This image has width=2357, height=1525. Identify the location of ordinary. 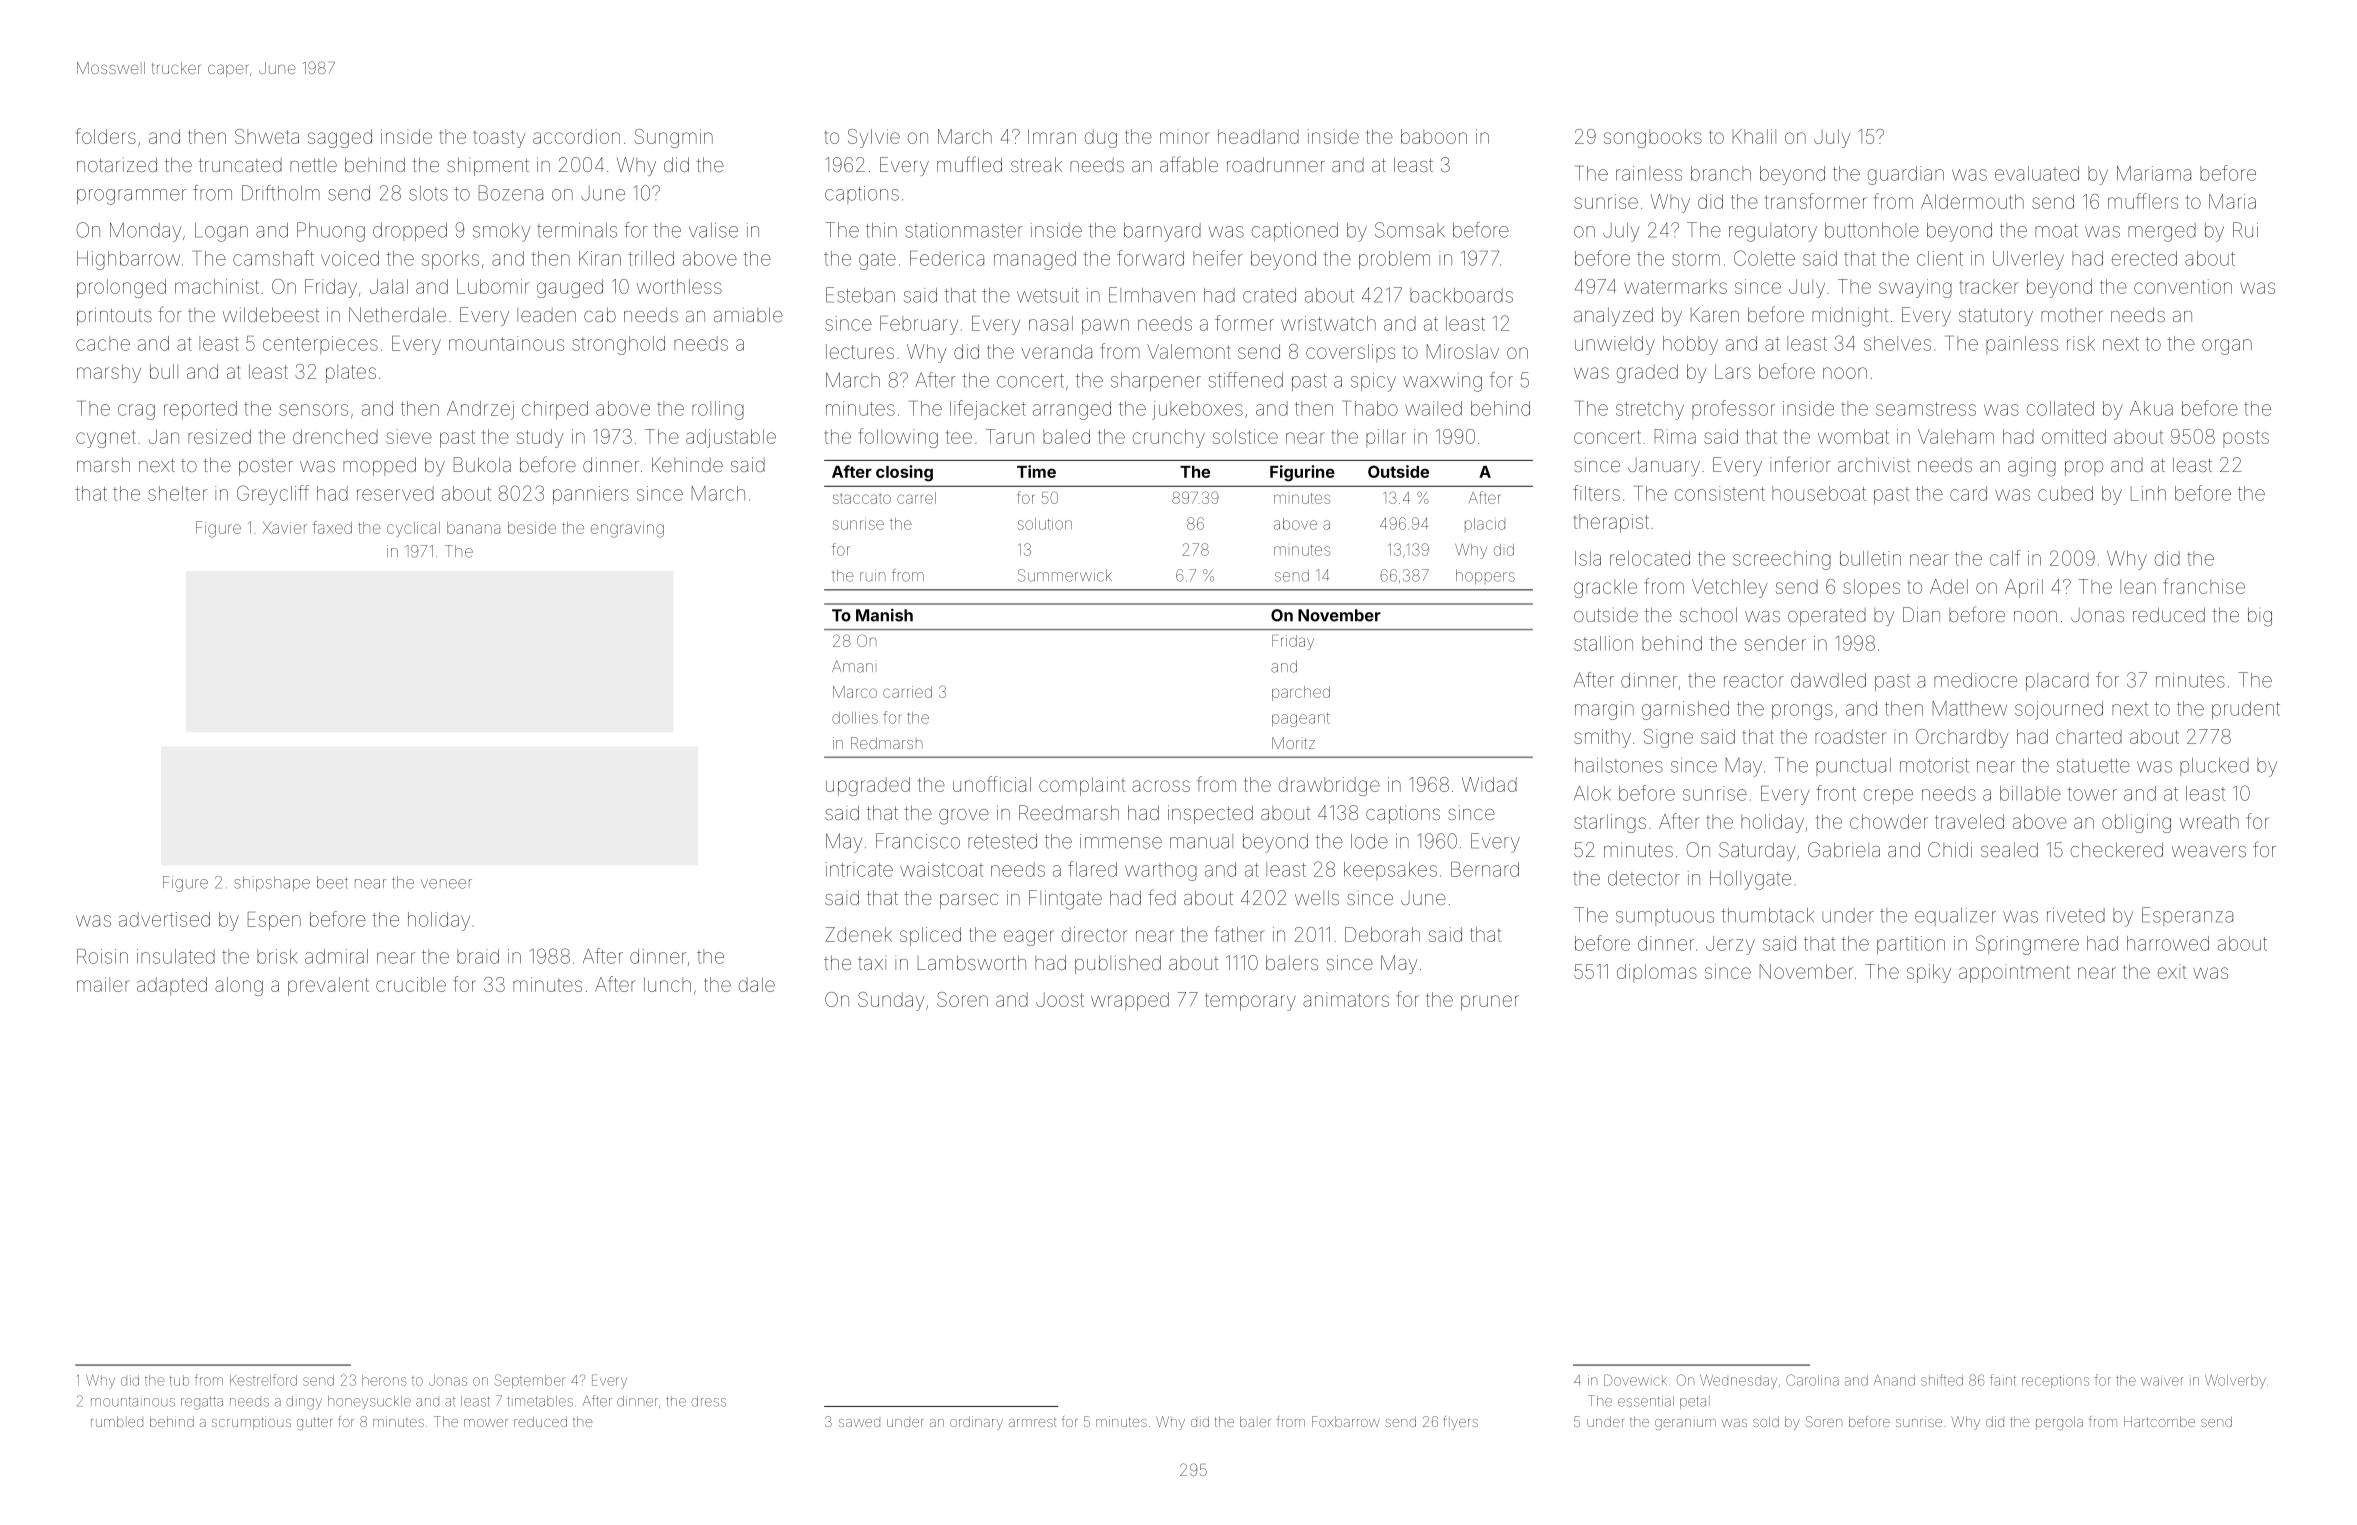
(976, 1423).
